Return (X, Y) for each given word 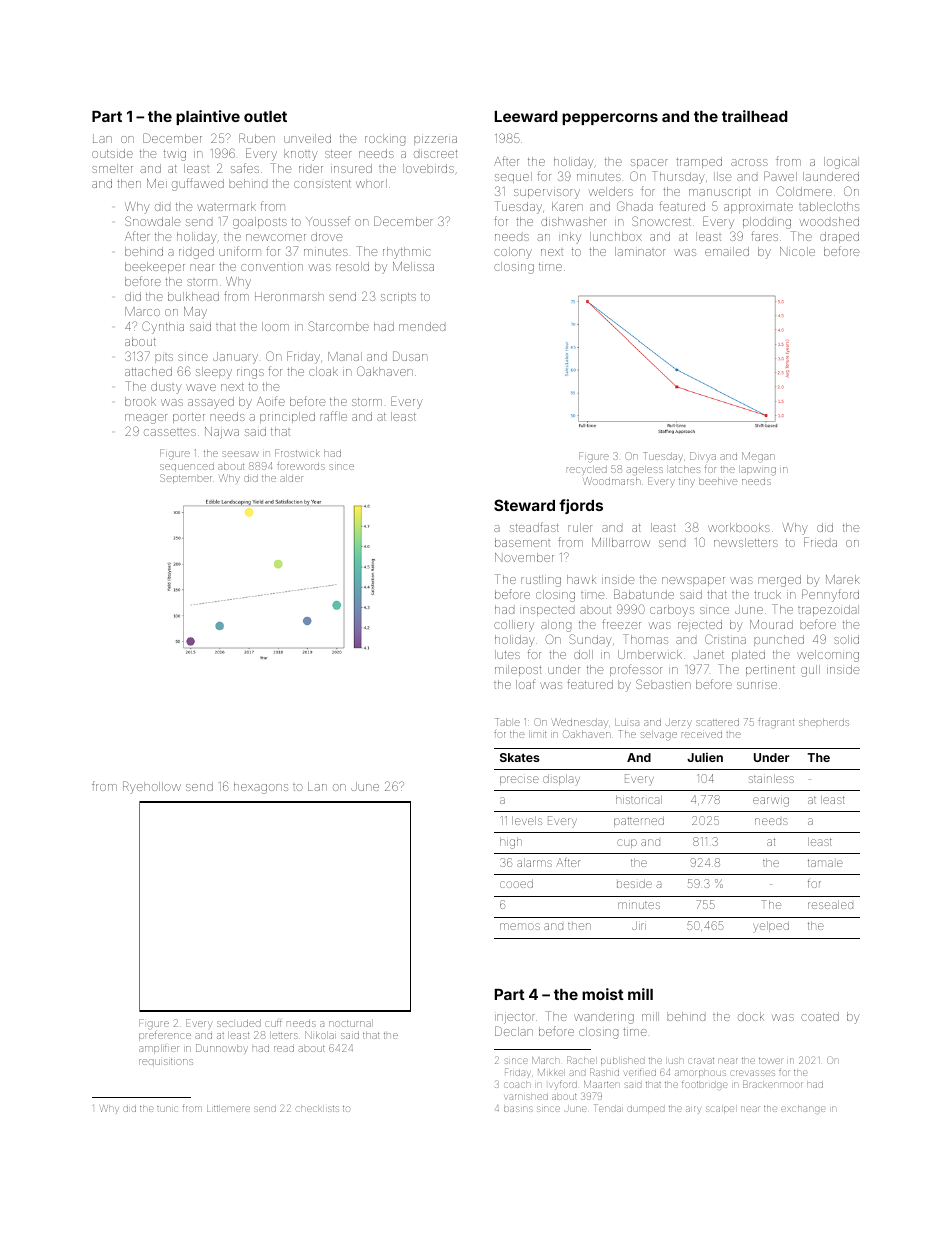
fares (764, 236)
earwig (771, 802)
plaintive (208, 117)
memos (520, 926)
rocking (385, 140)
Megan (758, 457)
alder (291, 478)
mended (422, 326)
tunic (167, 1109)
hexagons (261, 788)
